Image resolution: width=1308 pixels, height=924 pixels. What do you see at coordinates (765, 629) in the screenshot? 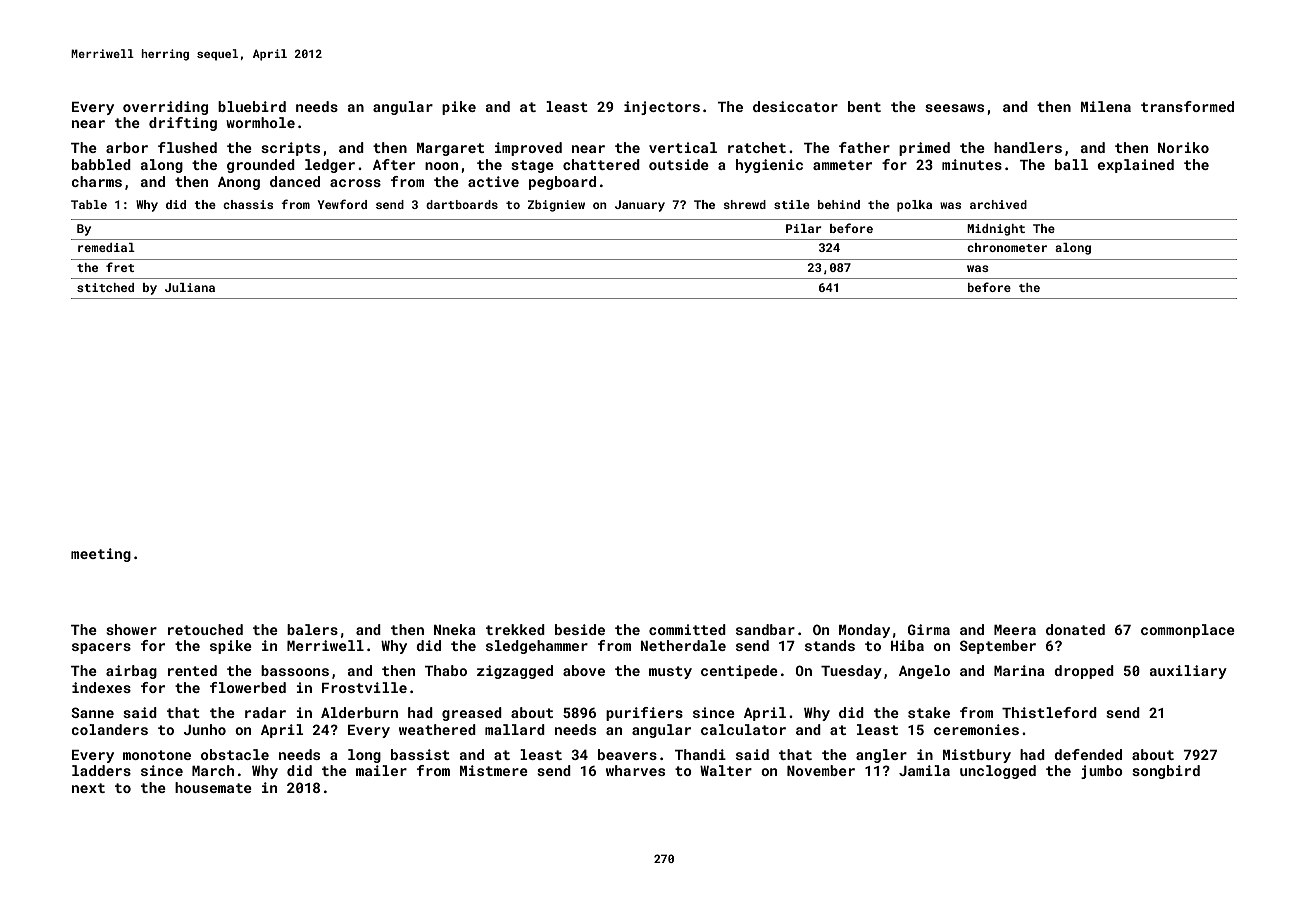
I see `sandbar` at bounding box center [765, 629].
